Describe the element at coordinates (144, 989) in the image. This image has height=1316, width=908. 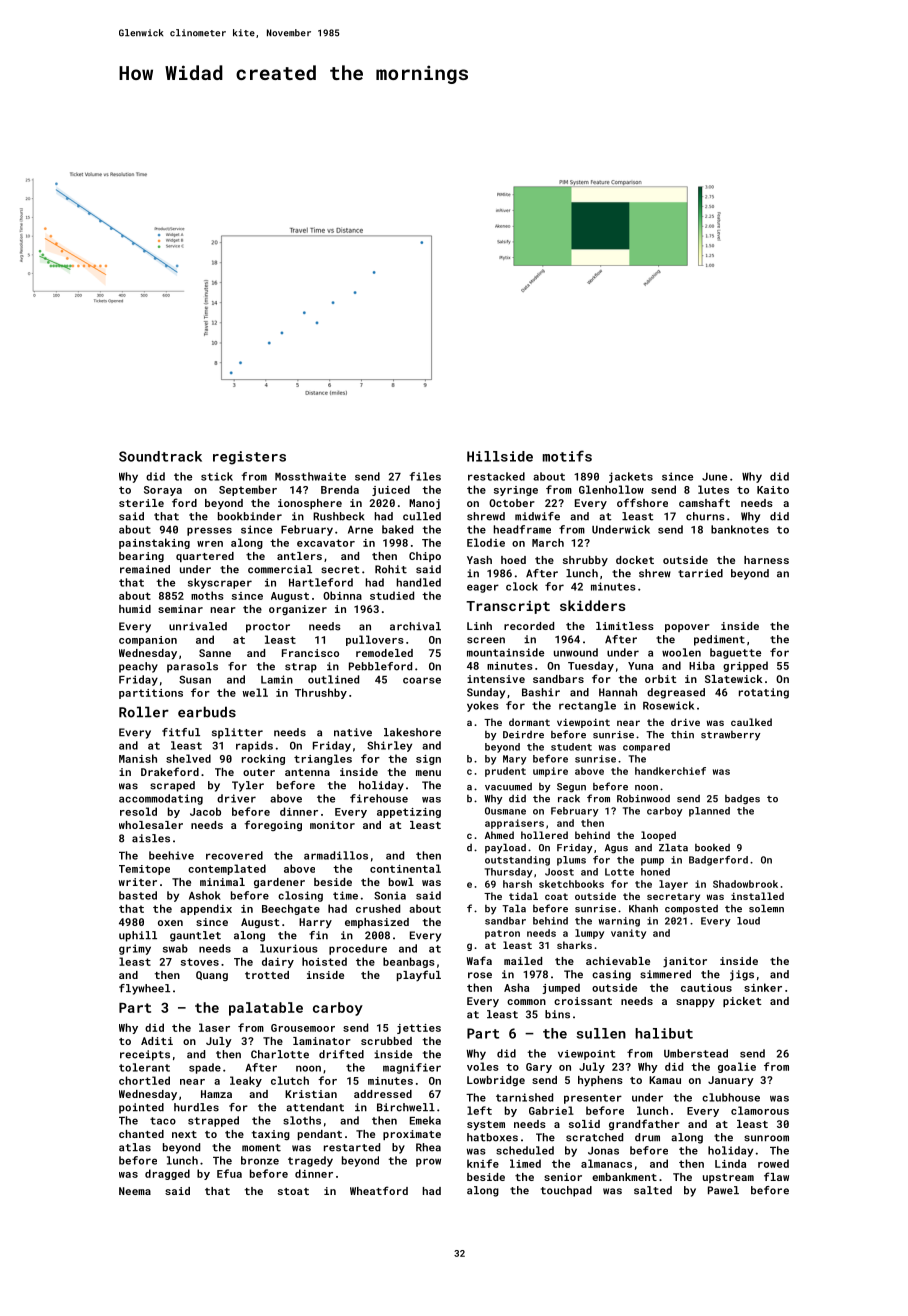
I see `flywheel` at that location.
